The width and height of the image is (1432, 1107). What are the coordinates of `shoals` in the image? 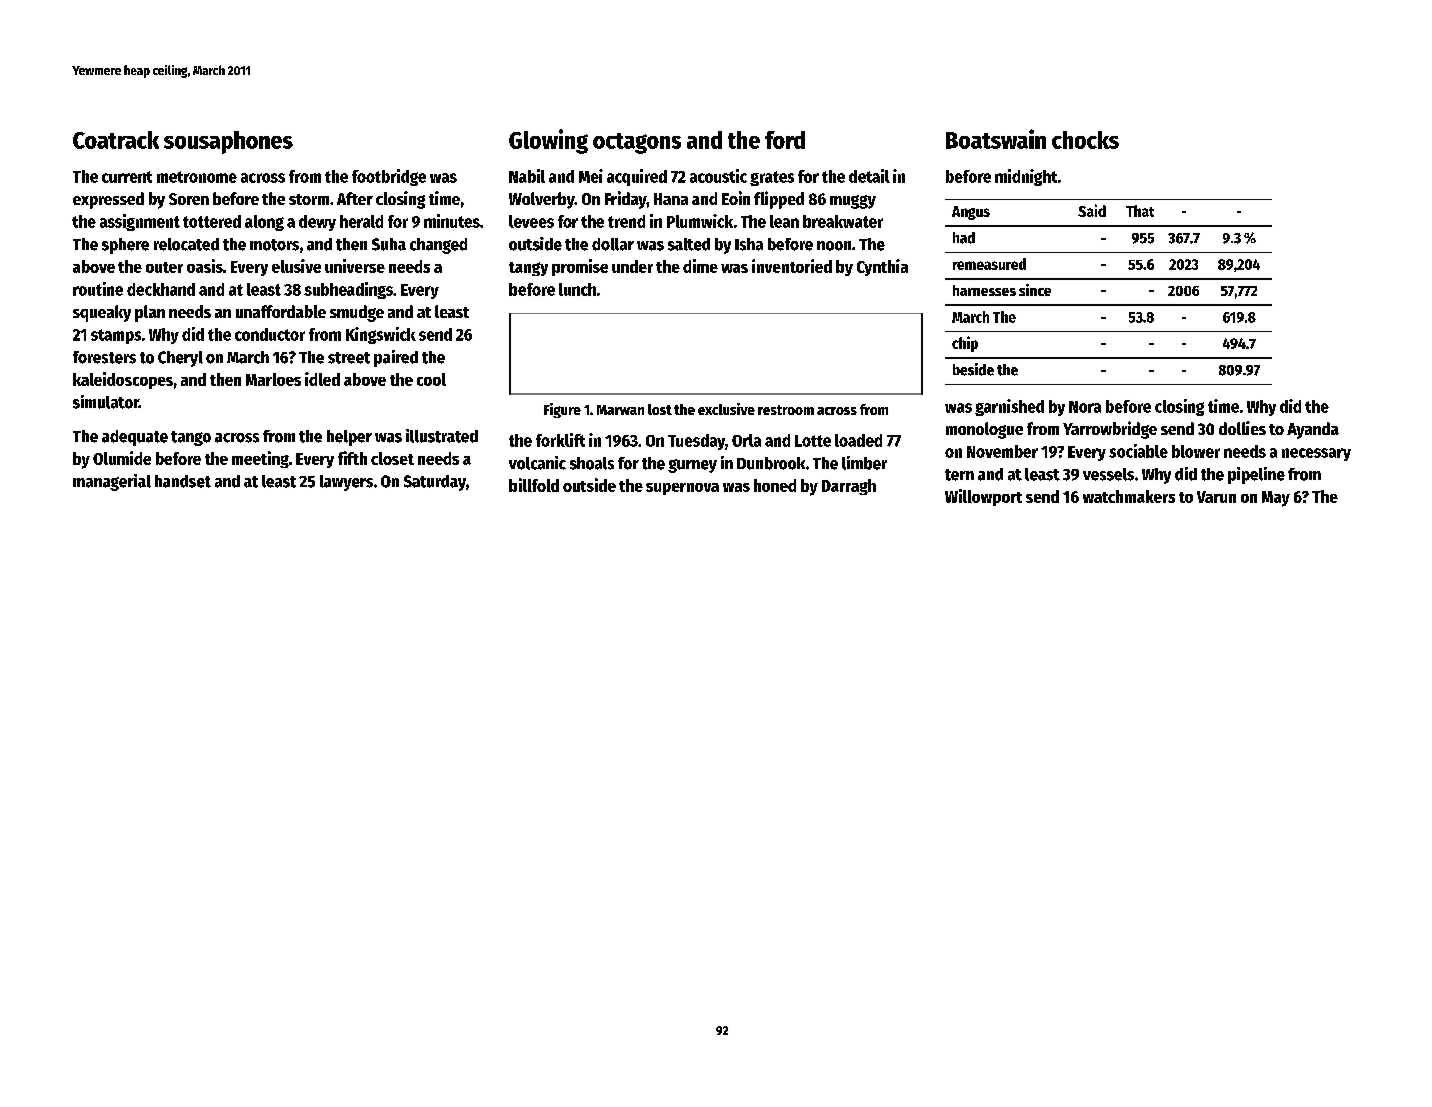 It's located at (592, 463).
